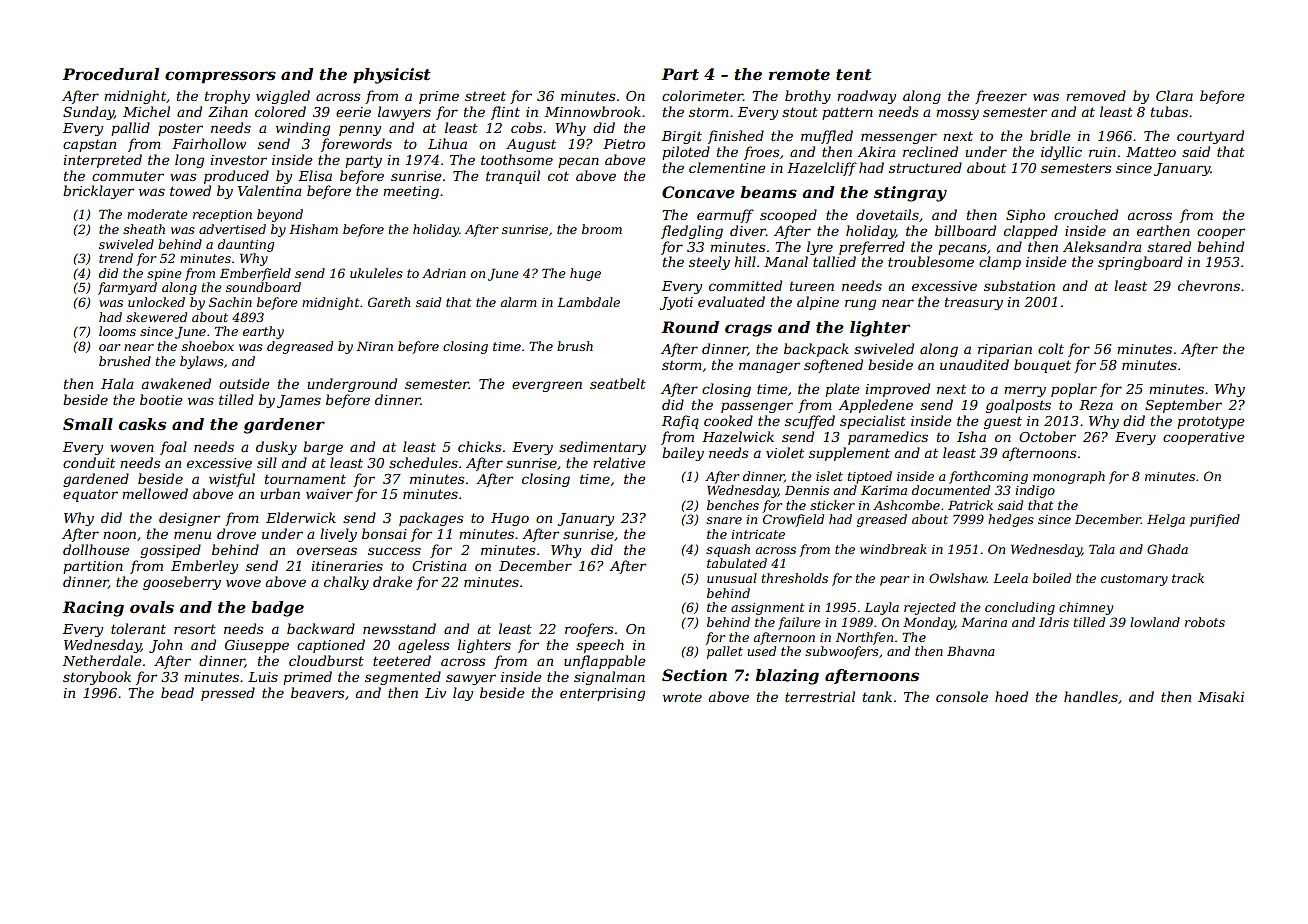 Image resolution: width=1308 pixels, height=924 pixels. I want to click on Owlshaw, so click(958, 578).
